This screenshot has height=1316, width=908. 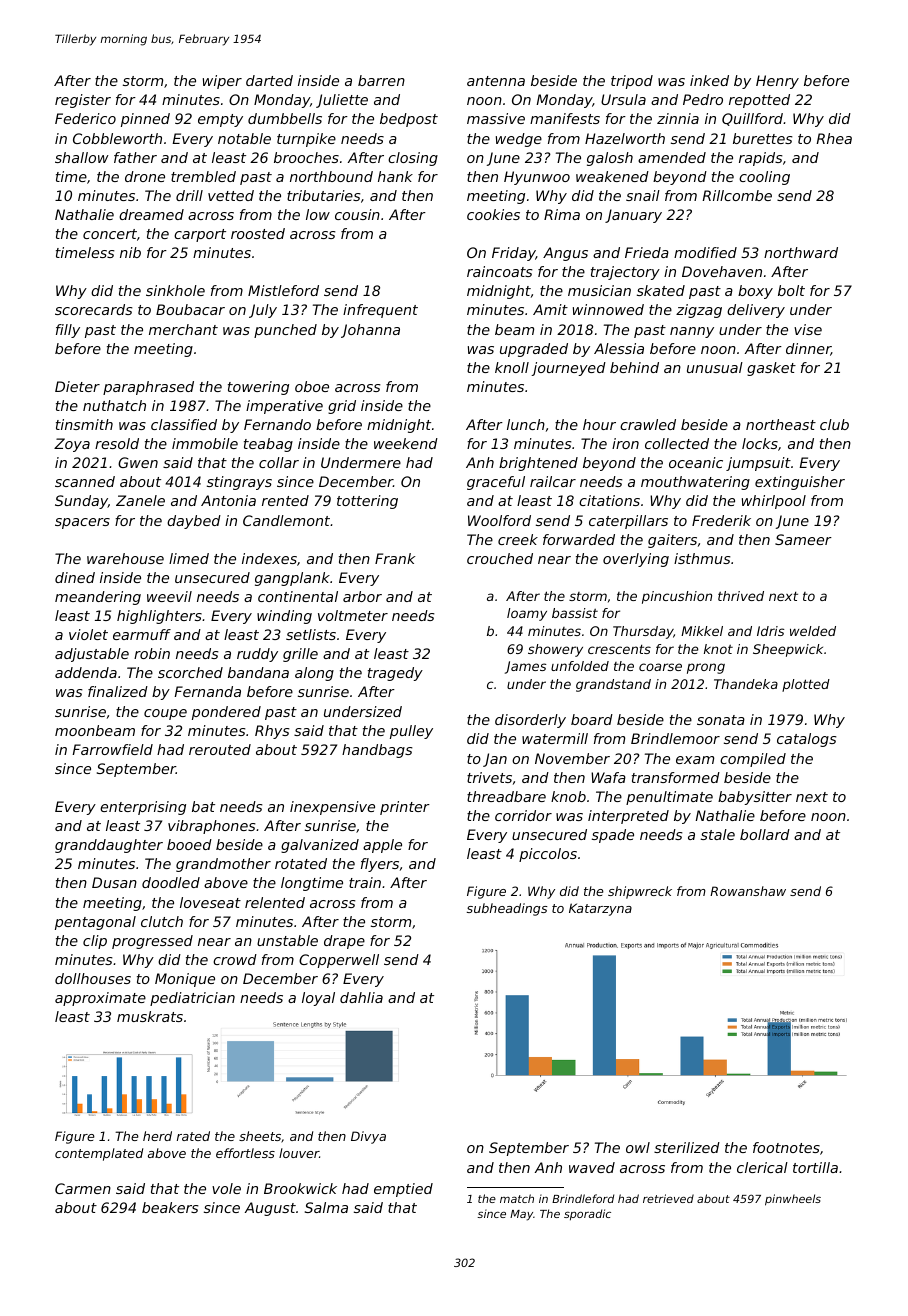 I want to click on Carmen, so click(x=83, y=1188).
